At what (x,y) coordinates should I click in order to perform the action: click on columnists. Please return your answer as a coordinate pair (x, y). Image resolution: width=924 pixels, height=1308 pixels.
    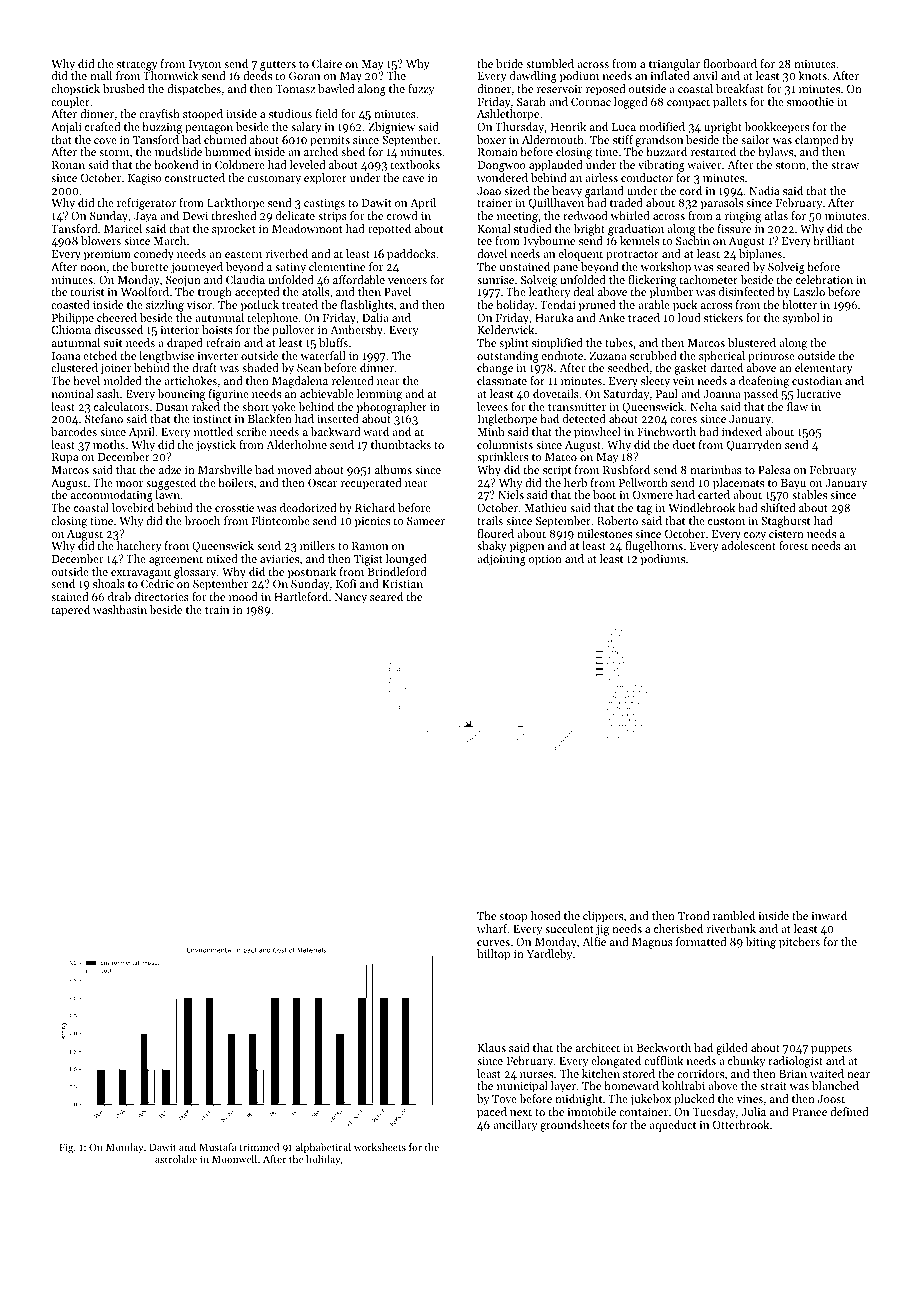
    Looking at the image, I should click on (505, 444).
